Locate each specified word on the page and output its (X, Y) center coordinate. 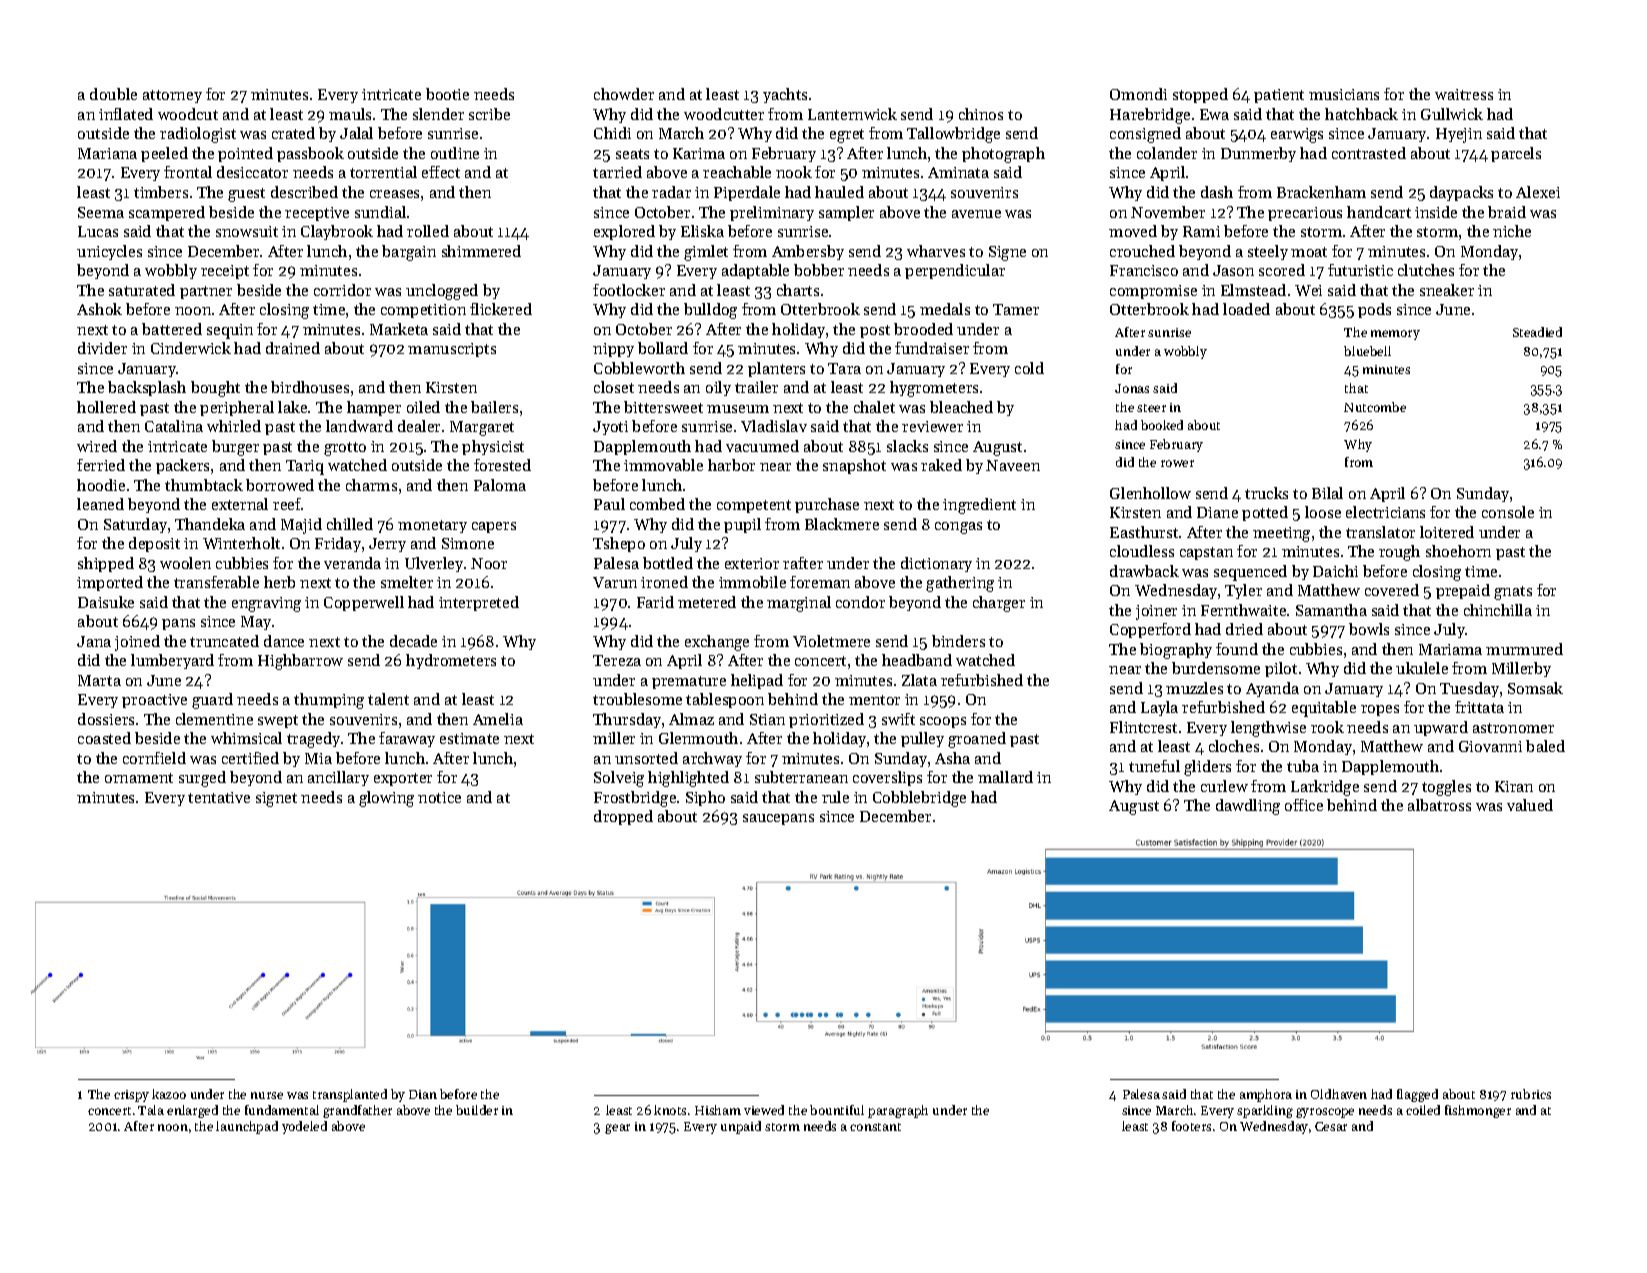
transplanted (350, 1095)
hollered (106, 407)
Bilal (1327, 493)
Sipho (705, 798)
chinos (981, 114)
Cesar (1331, 1126)
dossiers (106, 719)
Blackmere (842, 524)
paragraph (898, 1111)
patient (1279, 96)
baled (1545, 746)
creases (394, 194)
